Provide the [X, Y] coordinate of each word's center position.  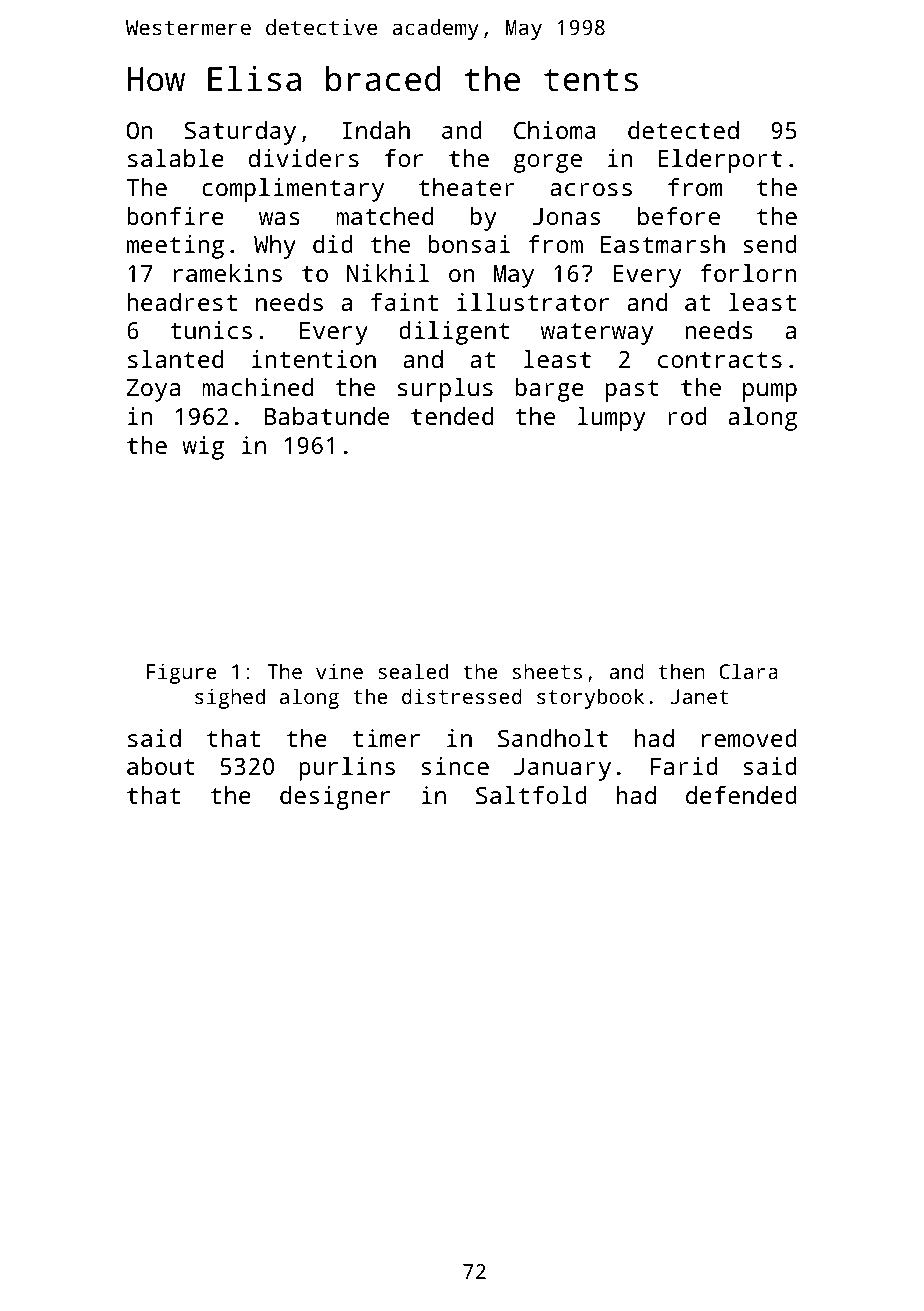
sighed [230, 698]
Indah [376, 130]
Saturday [240, 133]
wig [203, 448]
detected [683, 130]
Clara [748, 671]
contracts [720, 360]
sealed [413, 671]
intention [314, 359]
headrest [182, 302]
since [455, 766]
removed [749, 738]
